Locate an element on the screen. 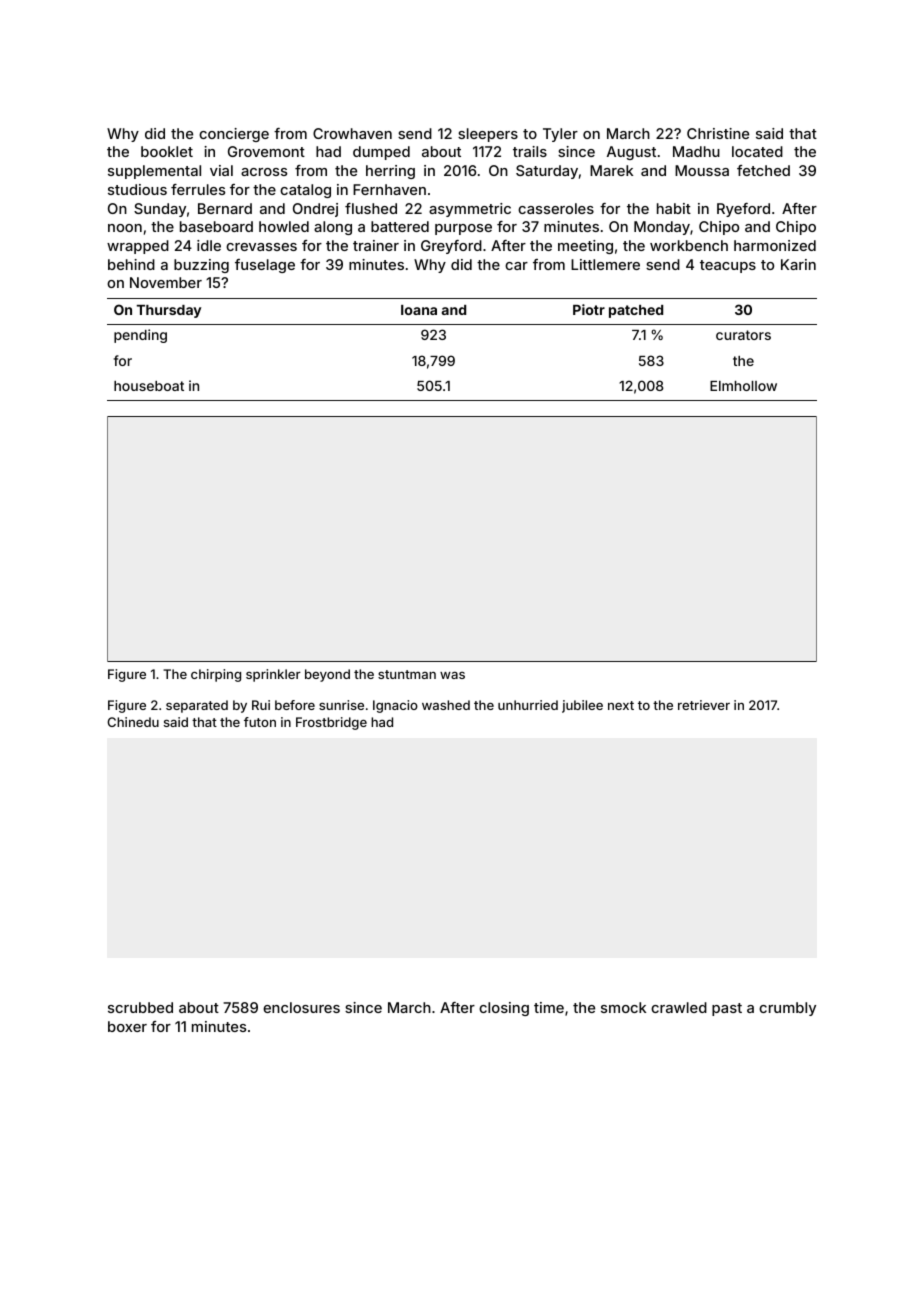  Elmhollow is located at coordinates (743, 386).
